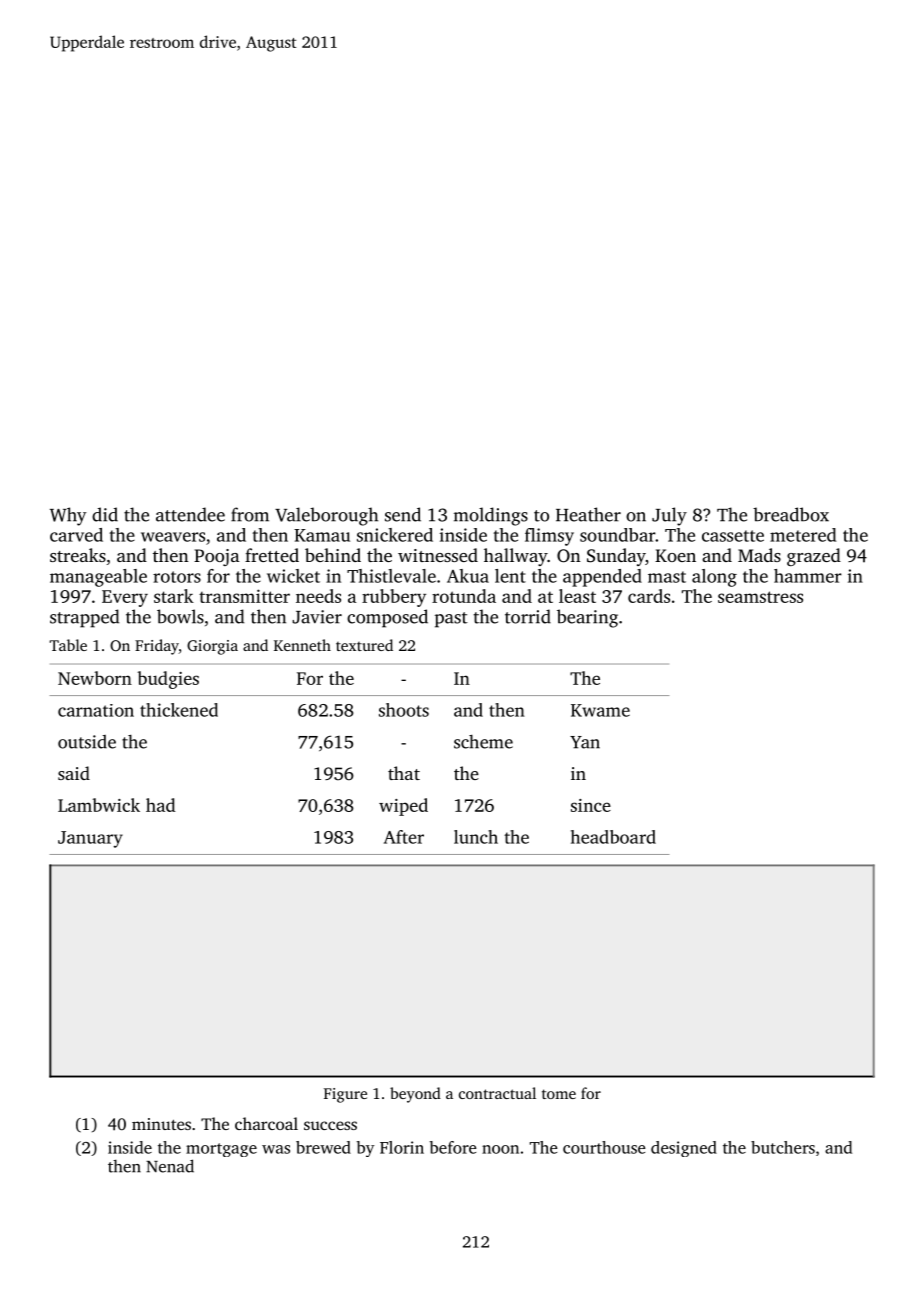 This page has height=1314, width=924. What do you see at coordinates (404, 710) in the page?
I see `shoots` at bounding box center [404, 710].
